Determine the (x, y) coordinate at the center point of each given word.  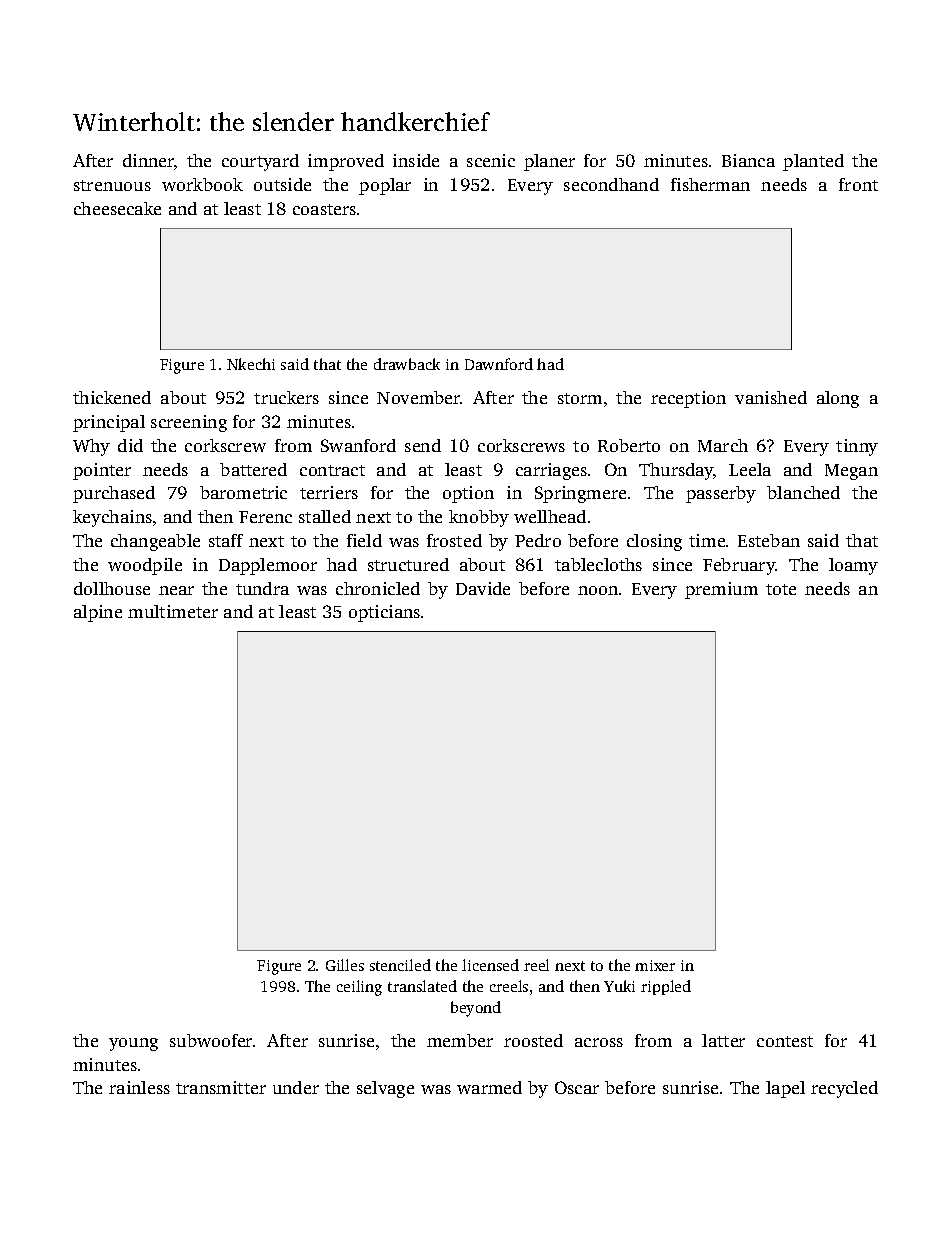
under (296, 1087)
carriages (551, 471)
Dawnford (499, 364)
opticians (384, 613)
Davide (483, 588)
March (723, 445)
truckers (286, 397)
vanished (771, 397)
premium (721, 590)
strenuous (112, 185)
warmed (489, 1087)
